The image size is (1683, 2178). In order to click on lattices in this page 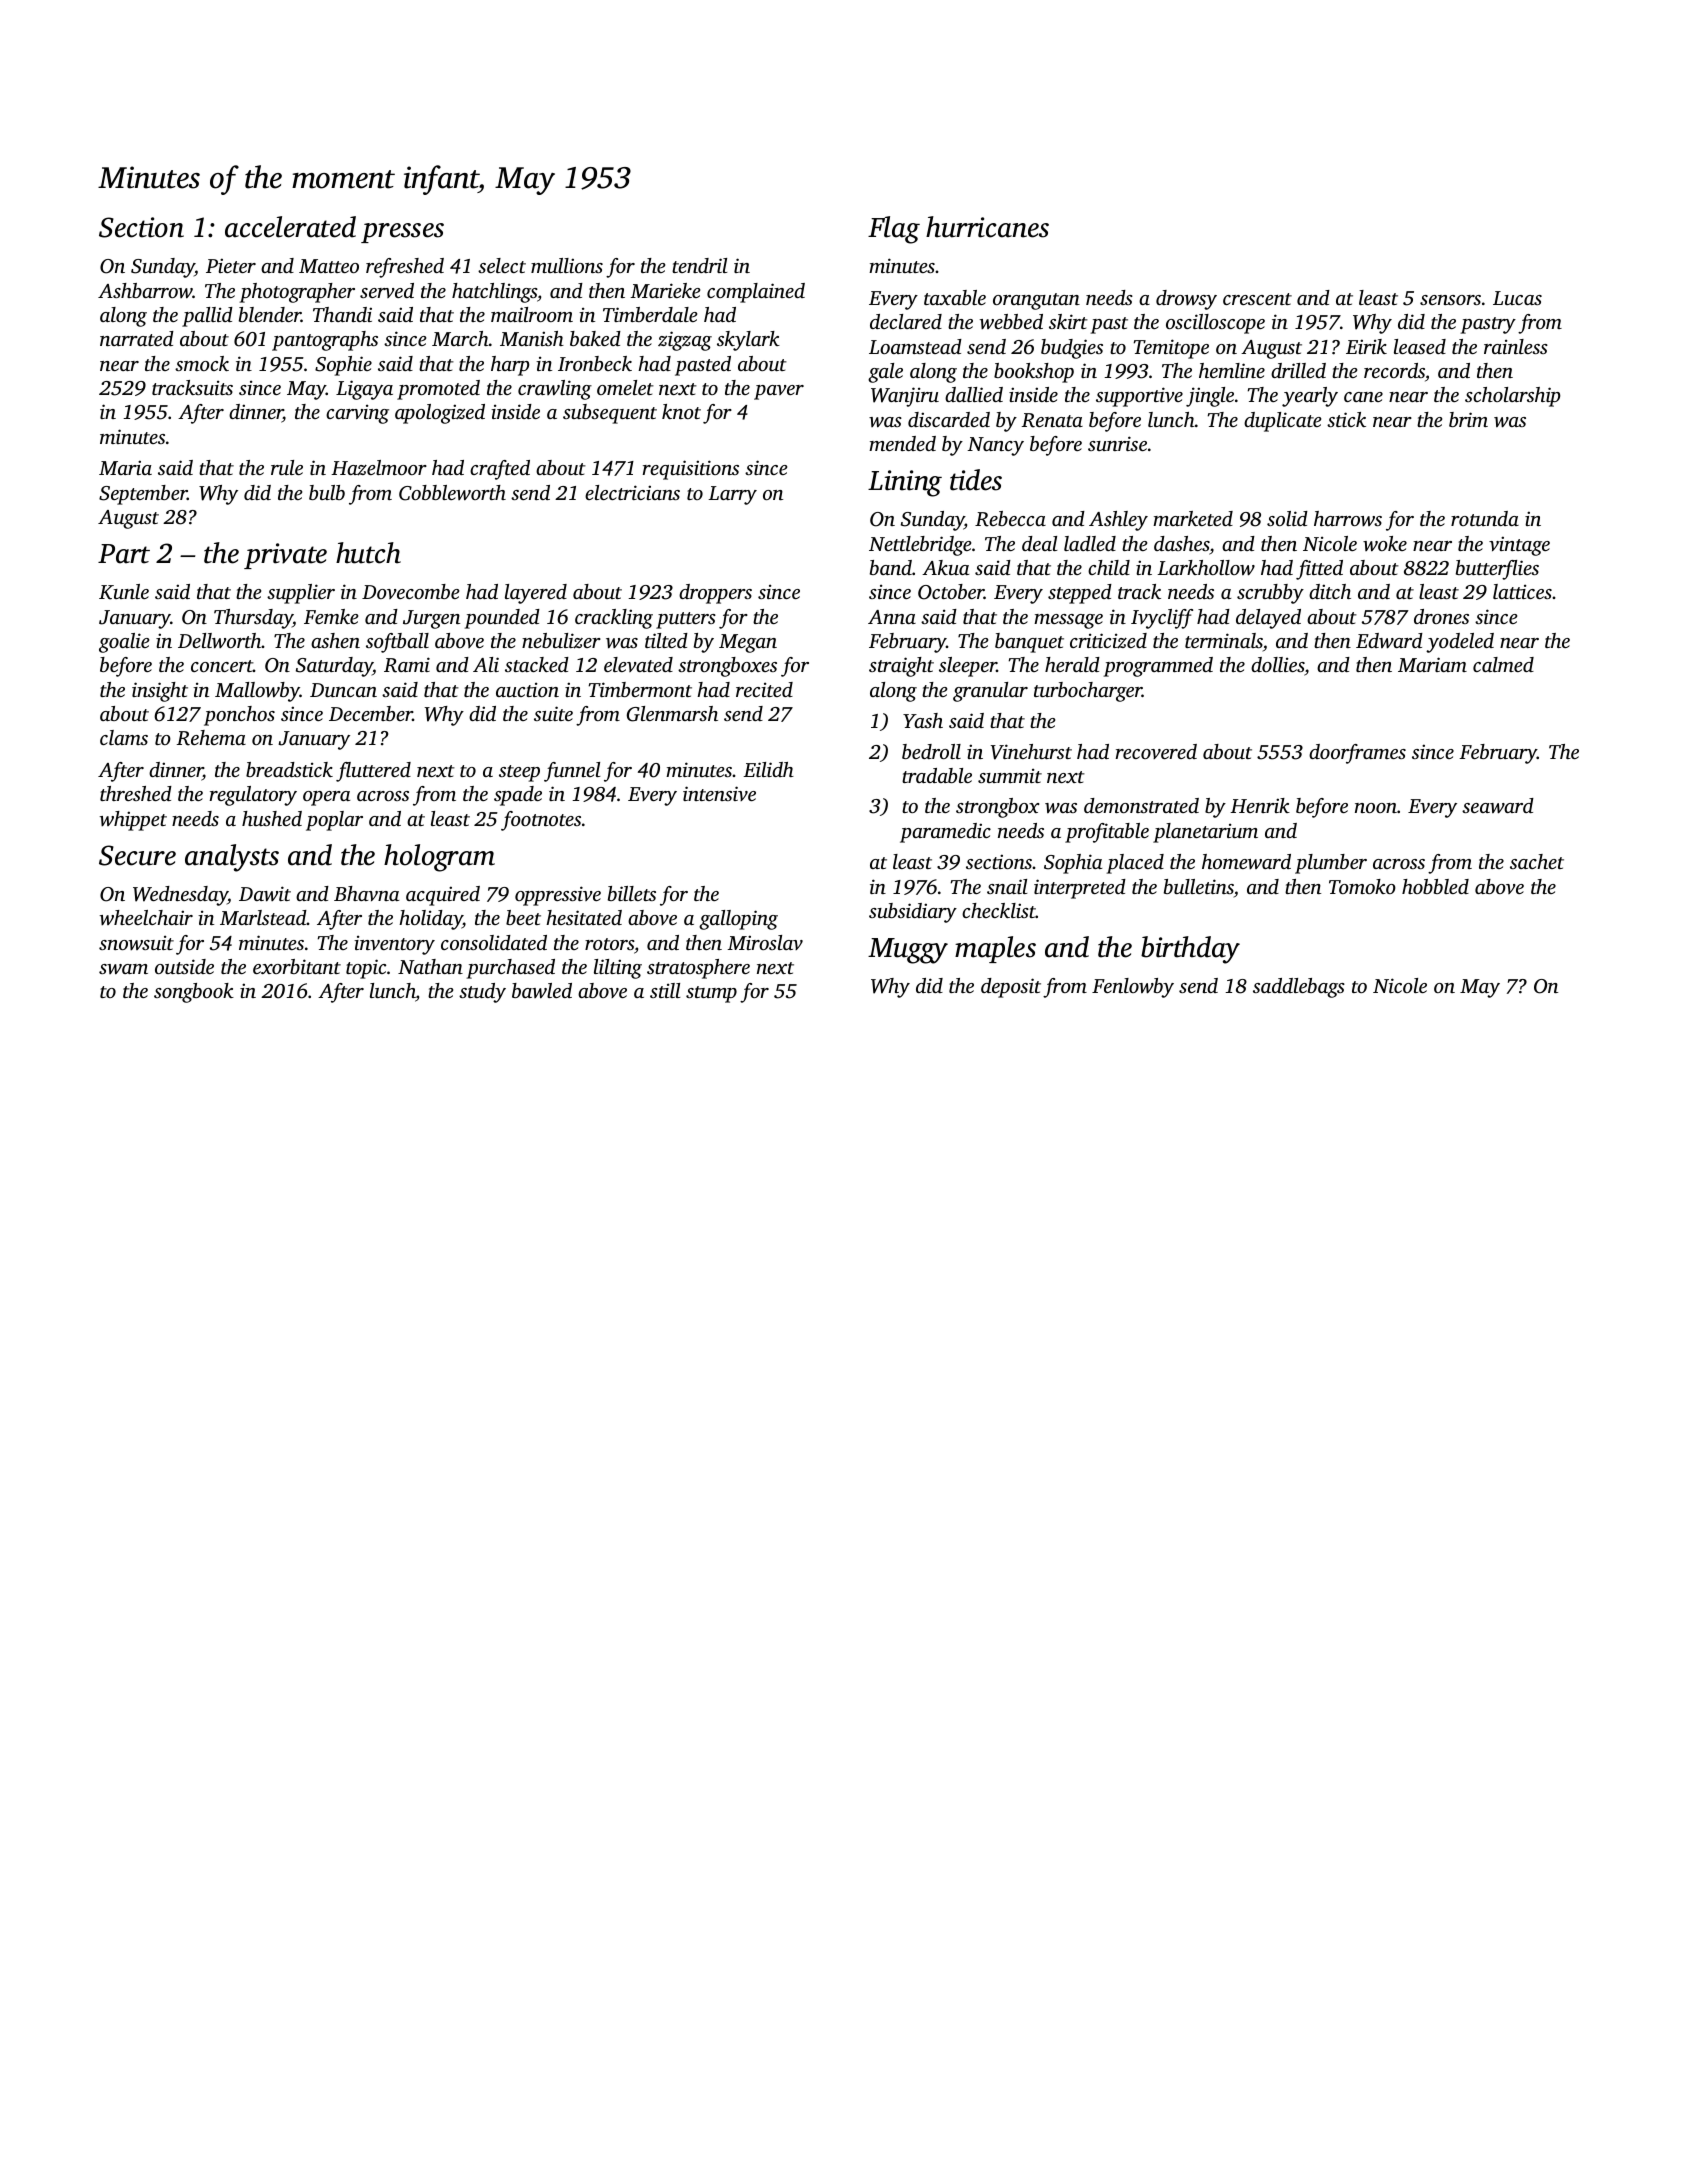, I will do `click(1522, 591)`.
